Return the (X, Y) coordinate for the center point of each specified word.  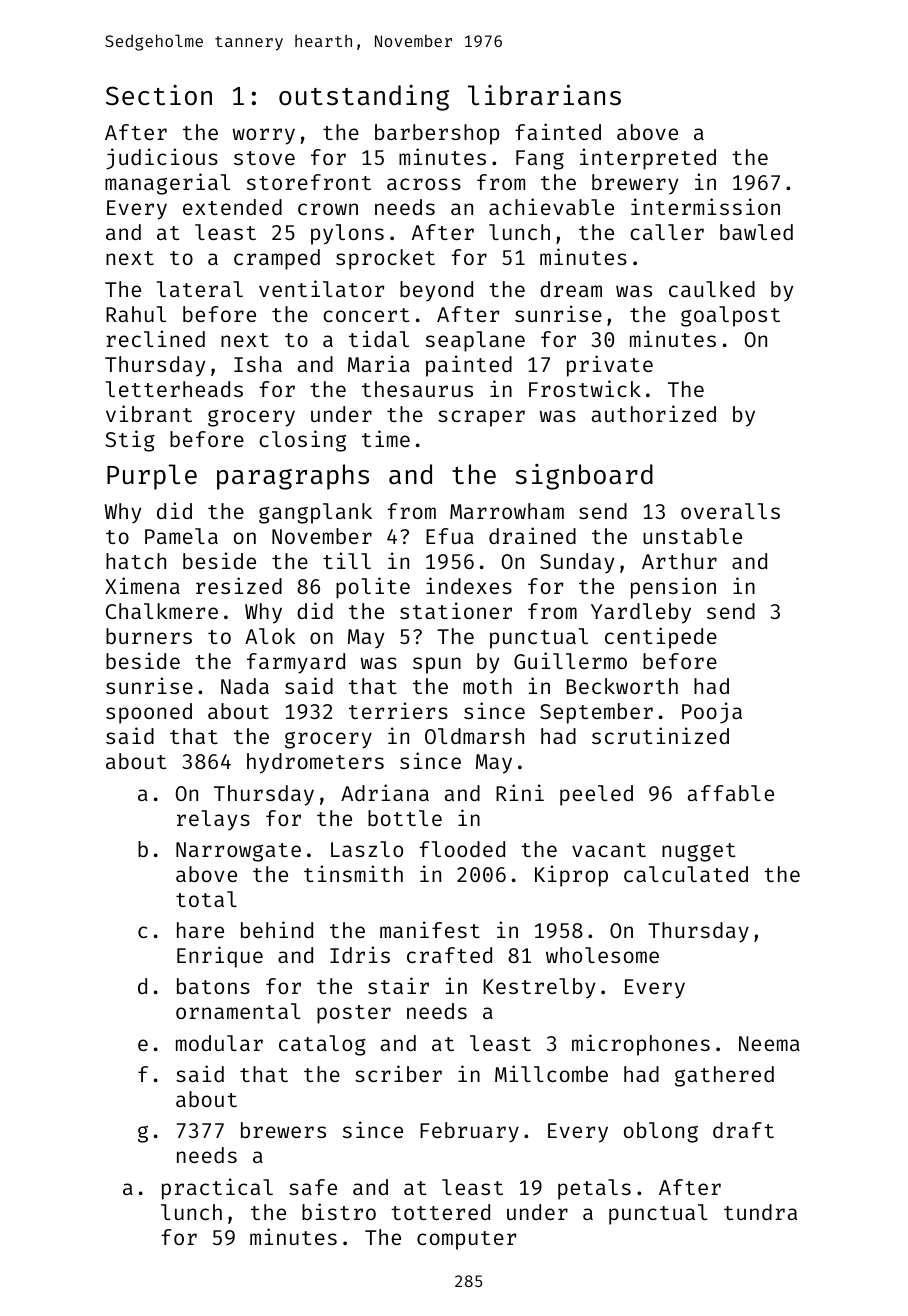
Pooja (712, 713)
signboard (584, 477)
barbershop (437, 134)
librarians (544, 95)
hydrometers (315, 763)
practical (217, 1189)
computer (466, 1240)
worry (264, 136)
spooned (149, 713)
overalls (730, 511)
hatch (136, 561)
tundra (760, 1212)
